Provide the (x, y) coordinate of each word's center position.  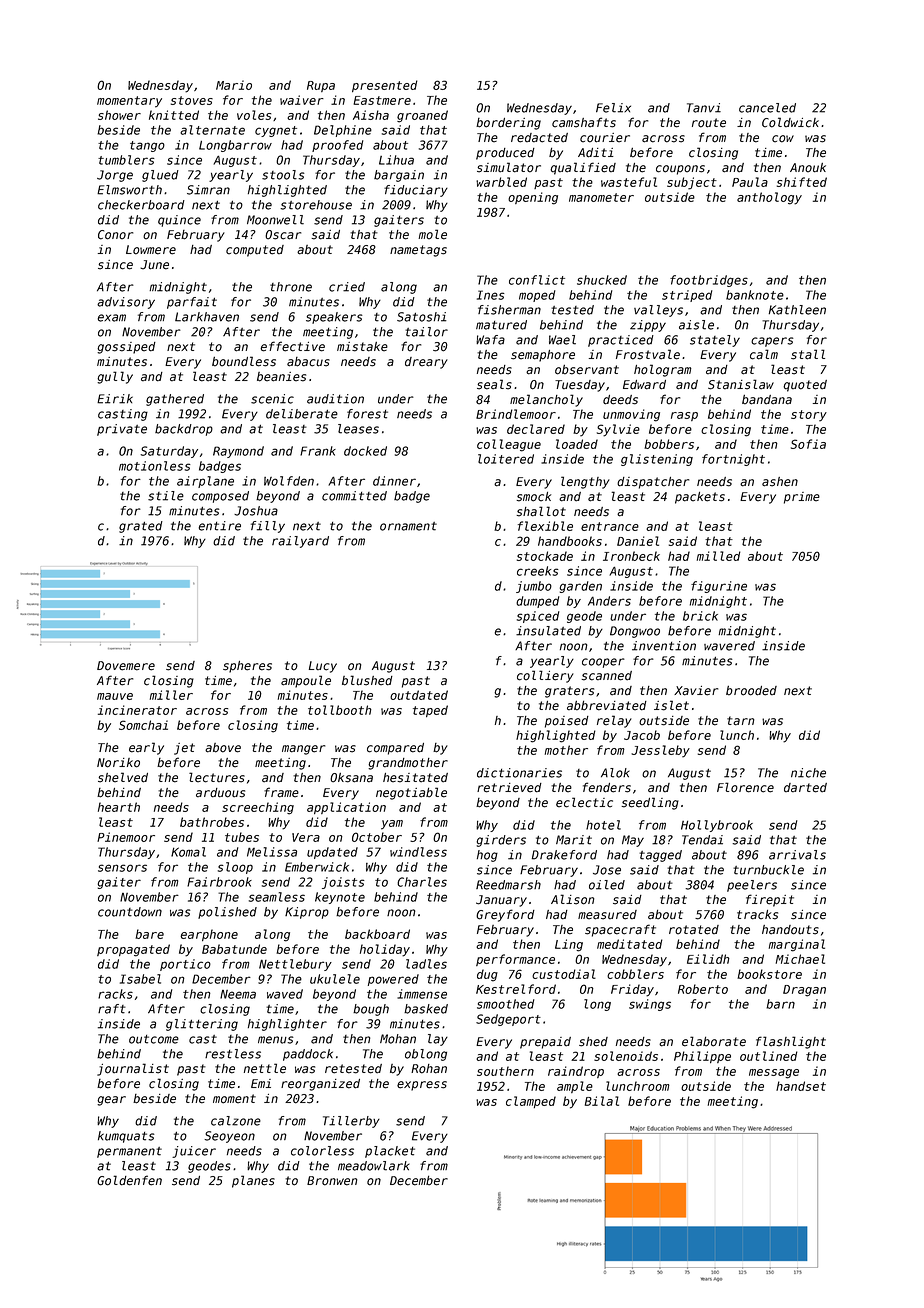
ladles (426, 964)
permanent (129, 1152)
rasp (684, 416)
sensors (122, 868)
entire (220, 526)
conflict (537, 280)
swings (650, 1005)
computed (255, 251)
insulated (548, 631)
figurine (719, 587)
